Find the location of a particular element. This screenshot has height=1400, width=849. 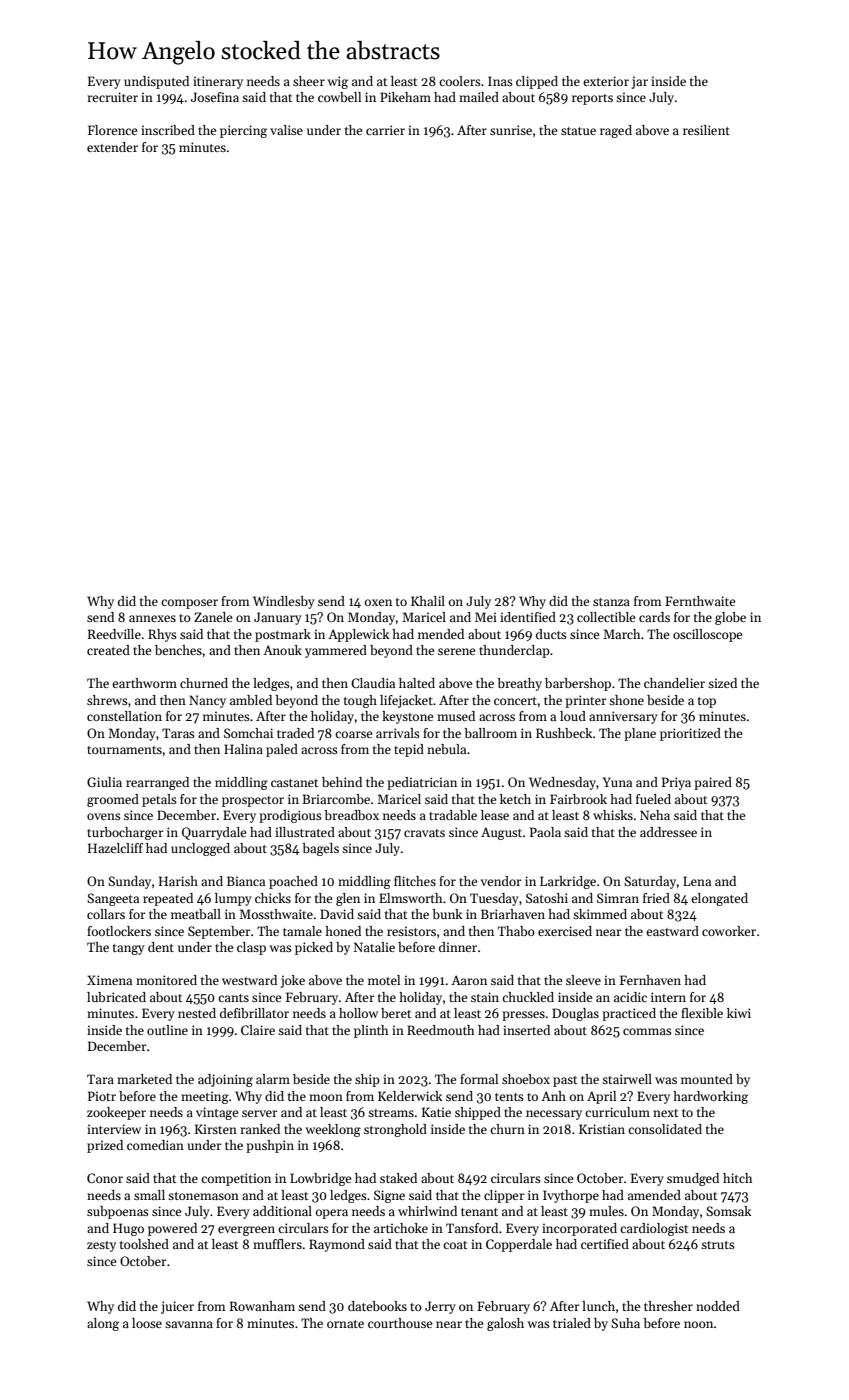

Applewick is located at coordinates (358, 635).
